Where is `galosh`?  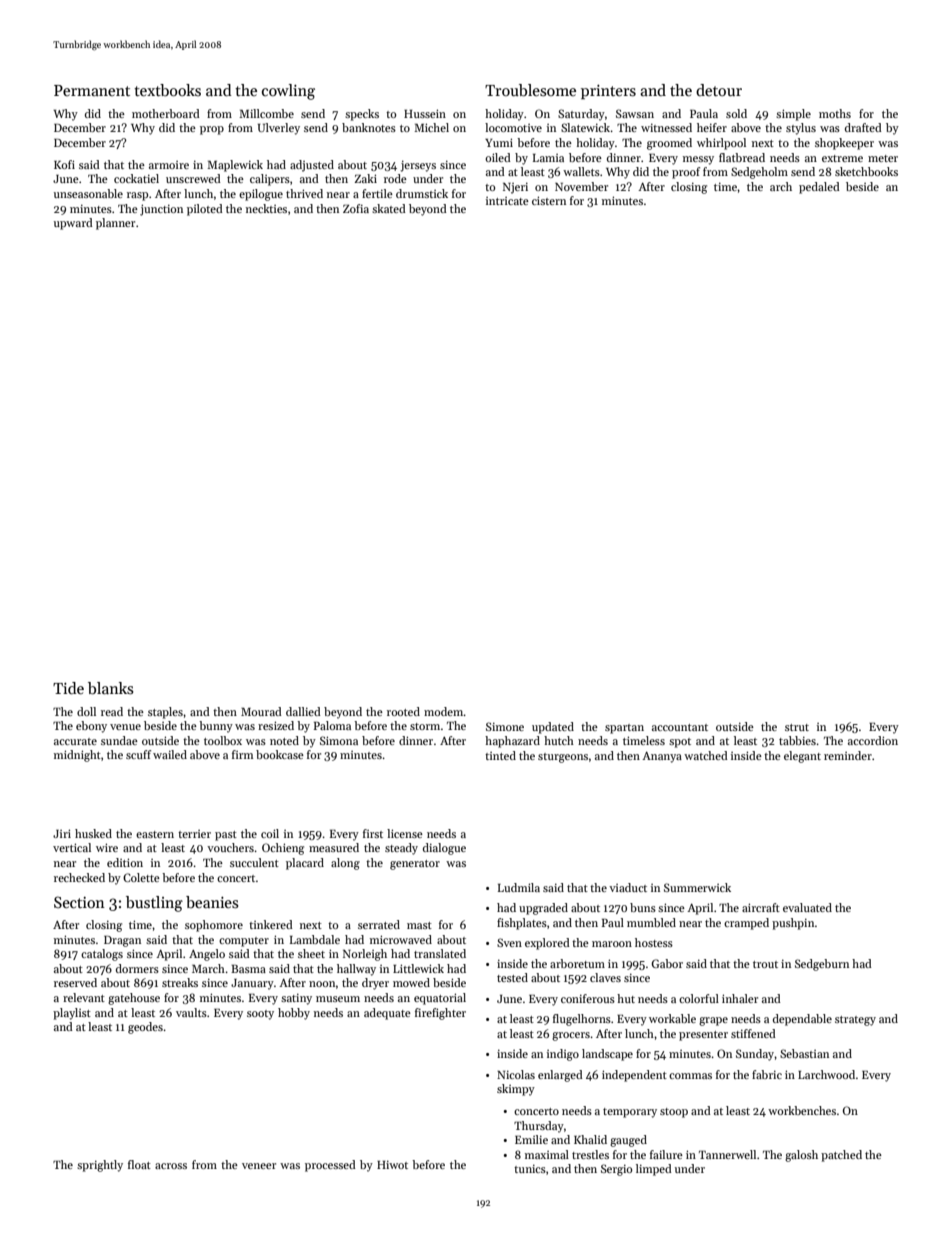
galosh is located at coordinates (801, 1156).
